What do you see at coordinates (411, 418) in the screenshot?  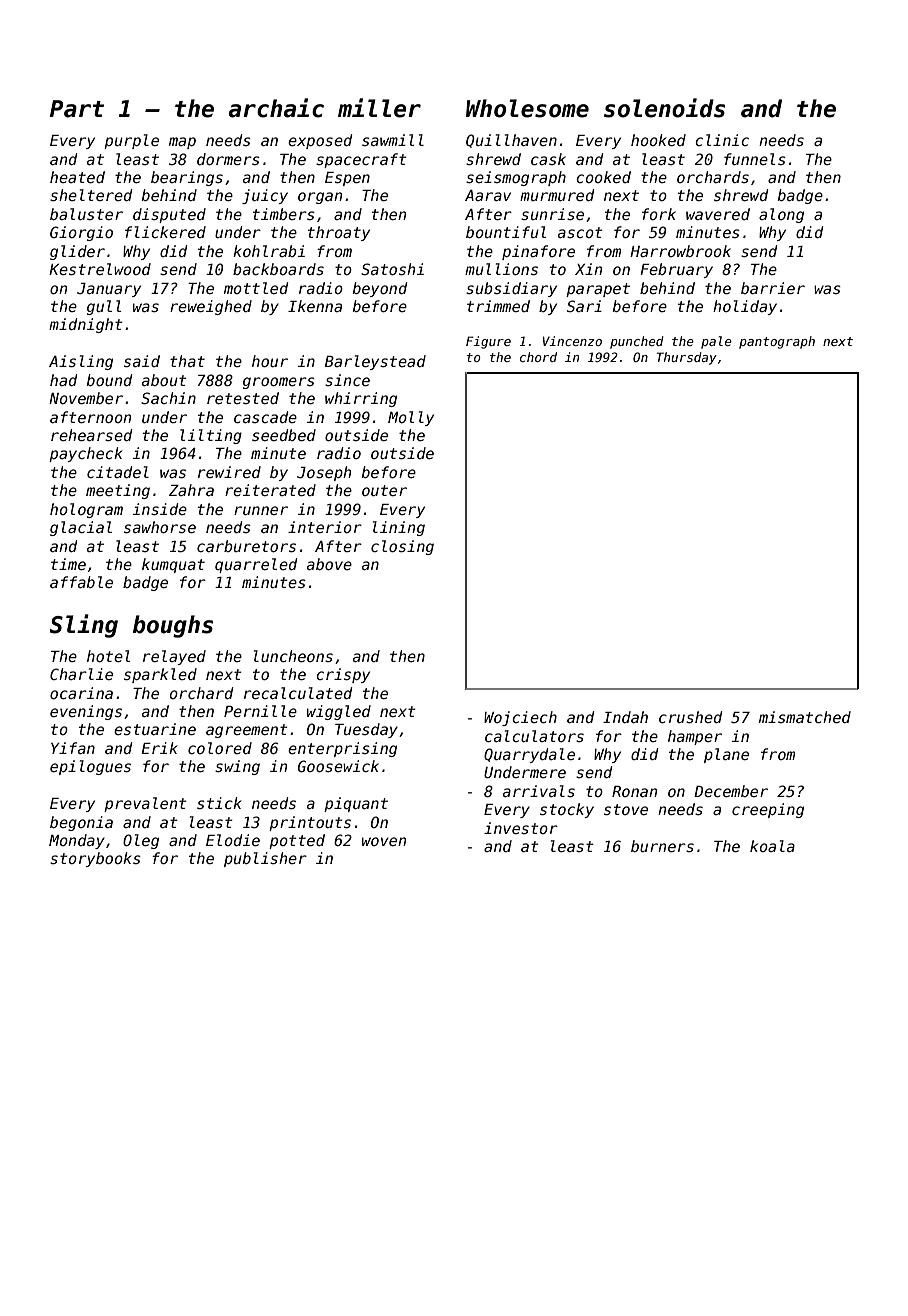 I see `Molly` at bounding box center [411, 418].
